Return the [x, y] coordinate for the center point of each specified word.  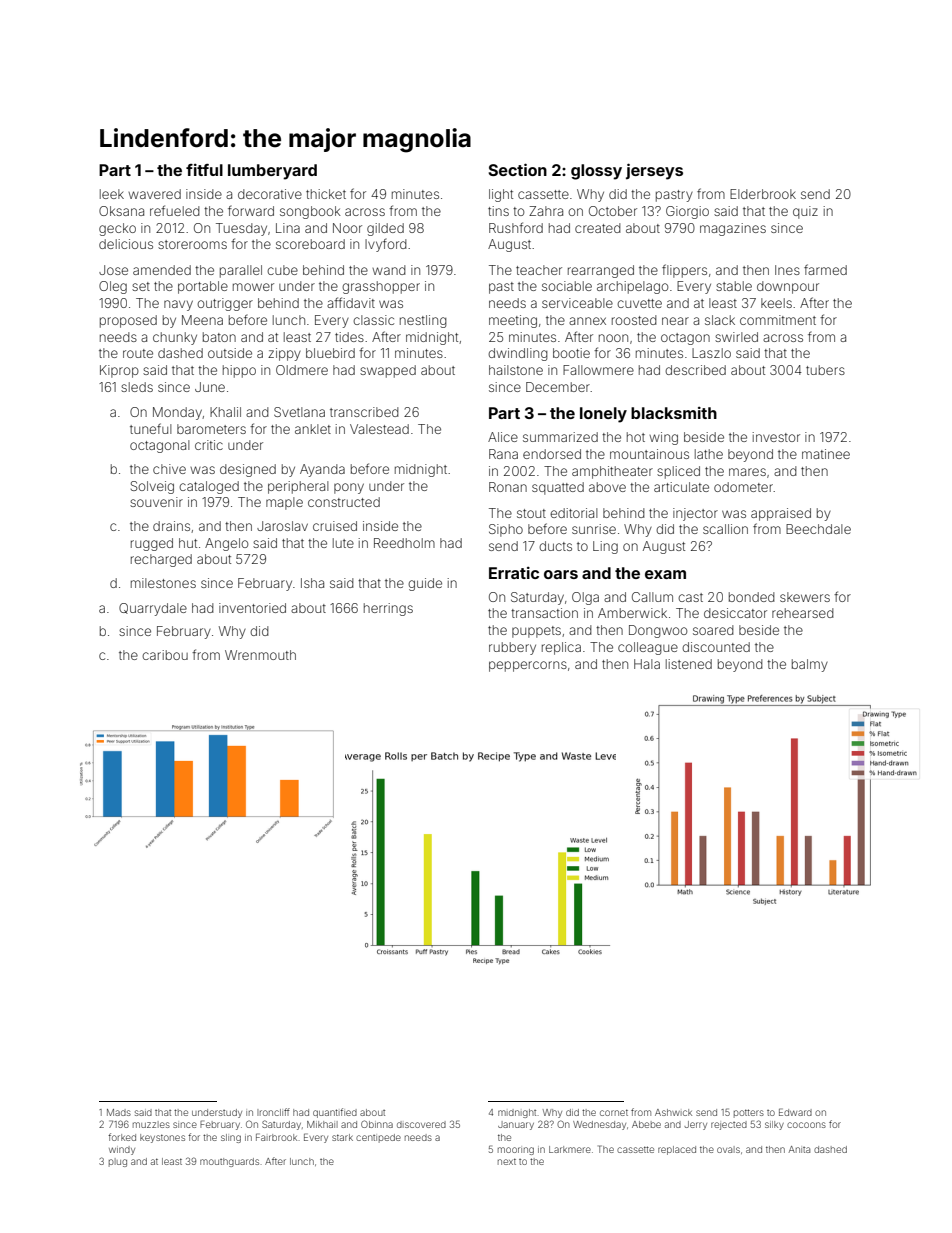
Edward [795, 1112]
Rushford [516, 227]
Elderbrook [763, 194]
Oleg [113, 287]
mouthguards [229, 1162]
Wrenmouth [260, 655]
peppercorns [528, 666]
